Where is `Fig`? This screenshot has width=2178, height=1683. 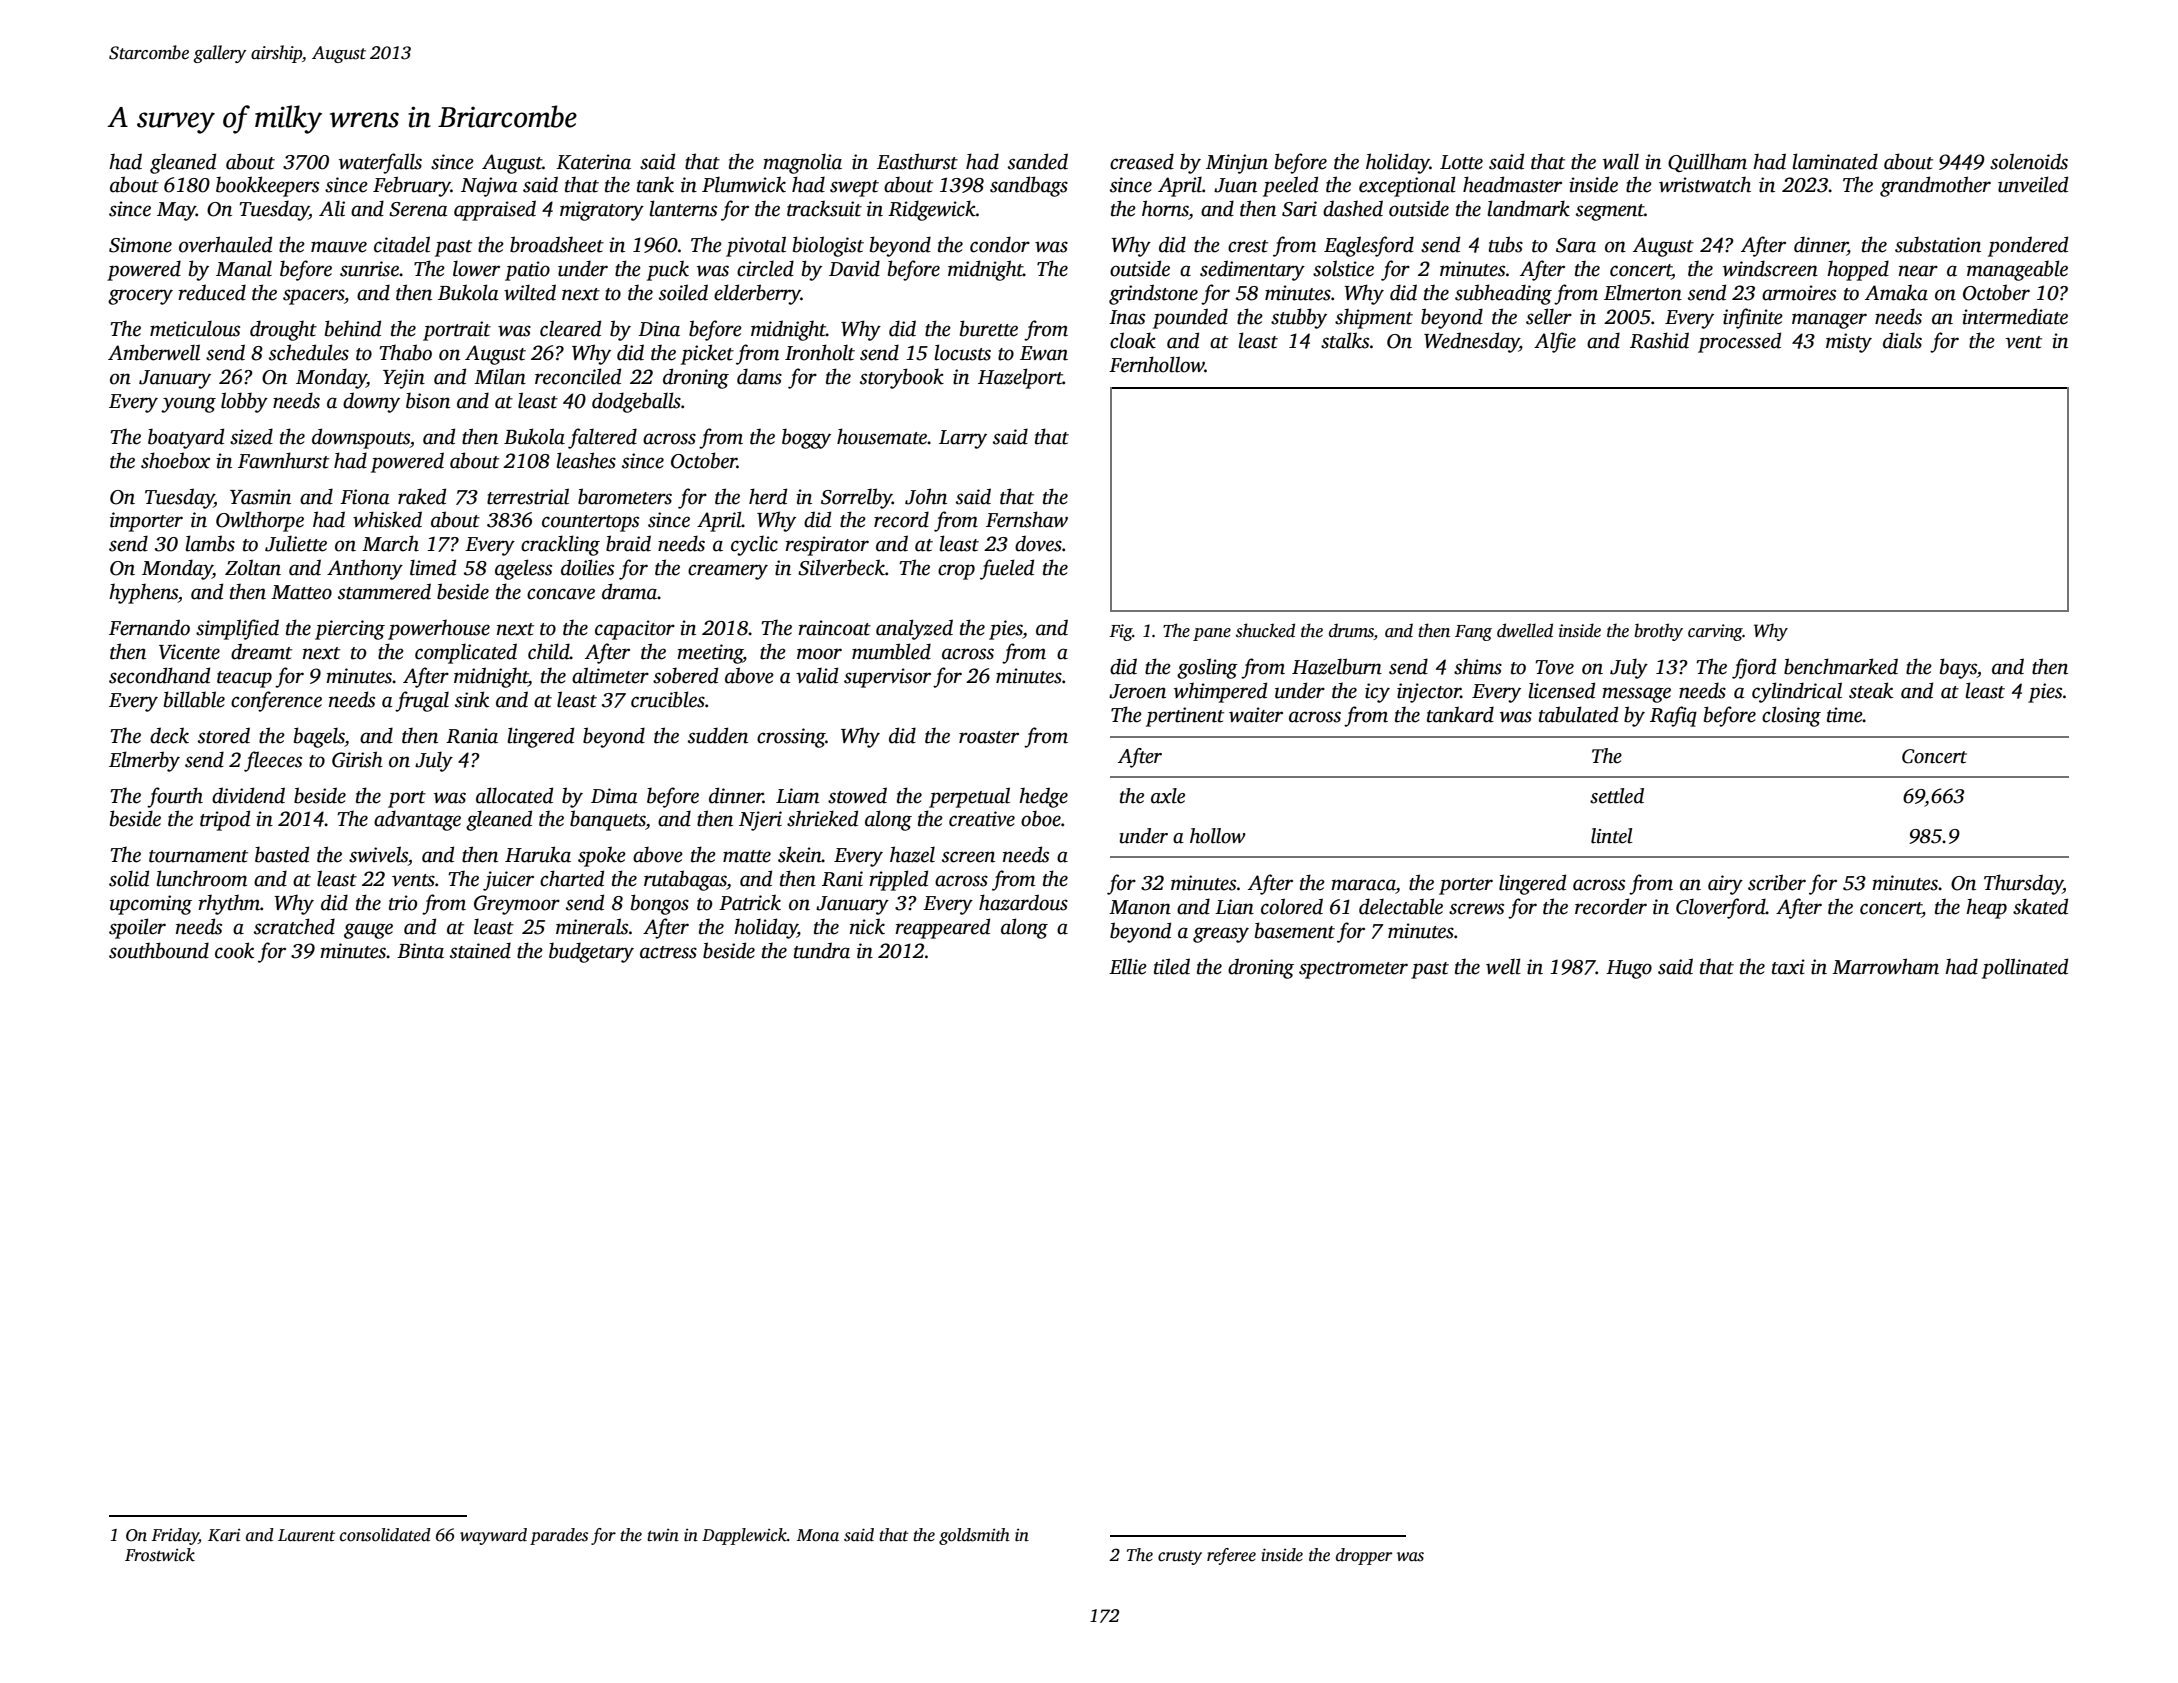 Fig is located at coordinates (1120, 632).
